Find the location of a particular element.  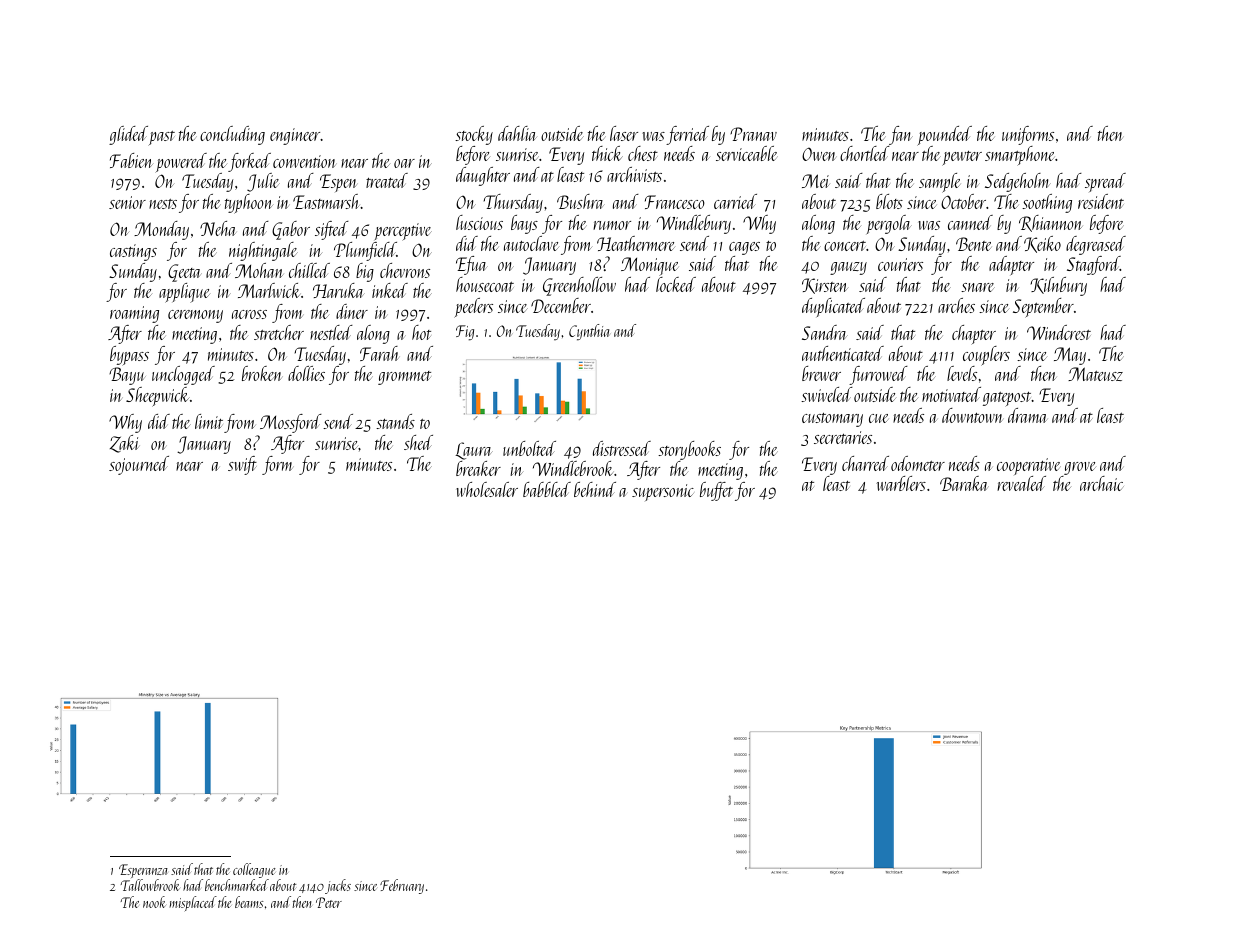

Baraka is located at coordinates (964, 483).
